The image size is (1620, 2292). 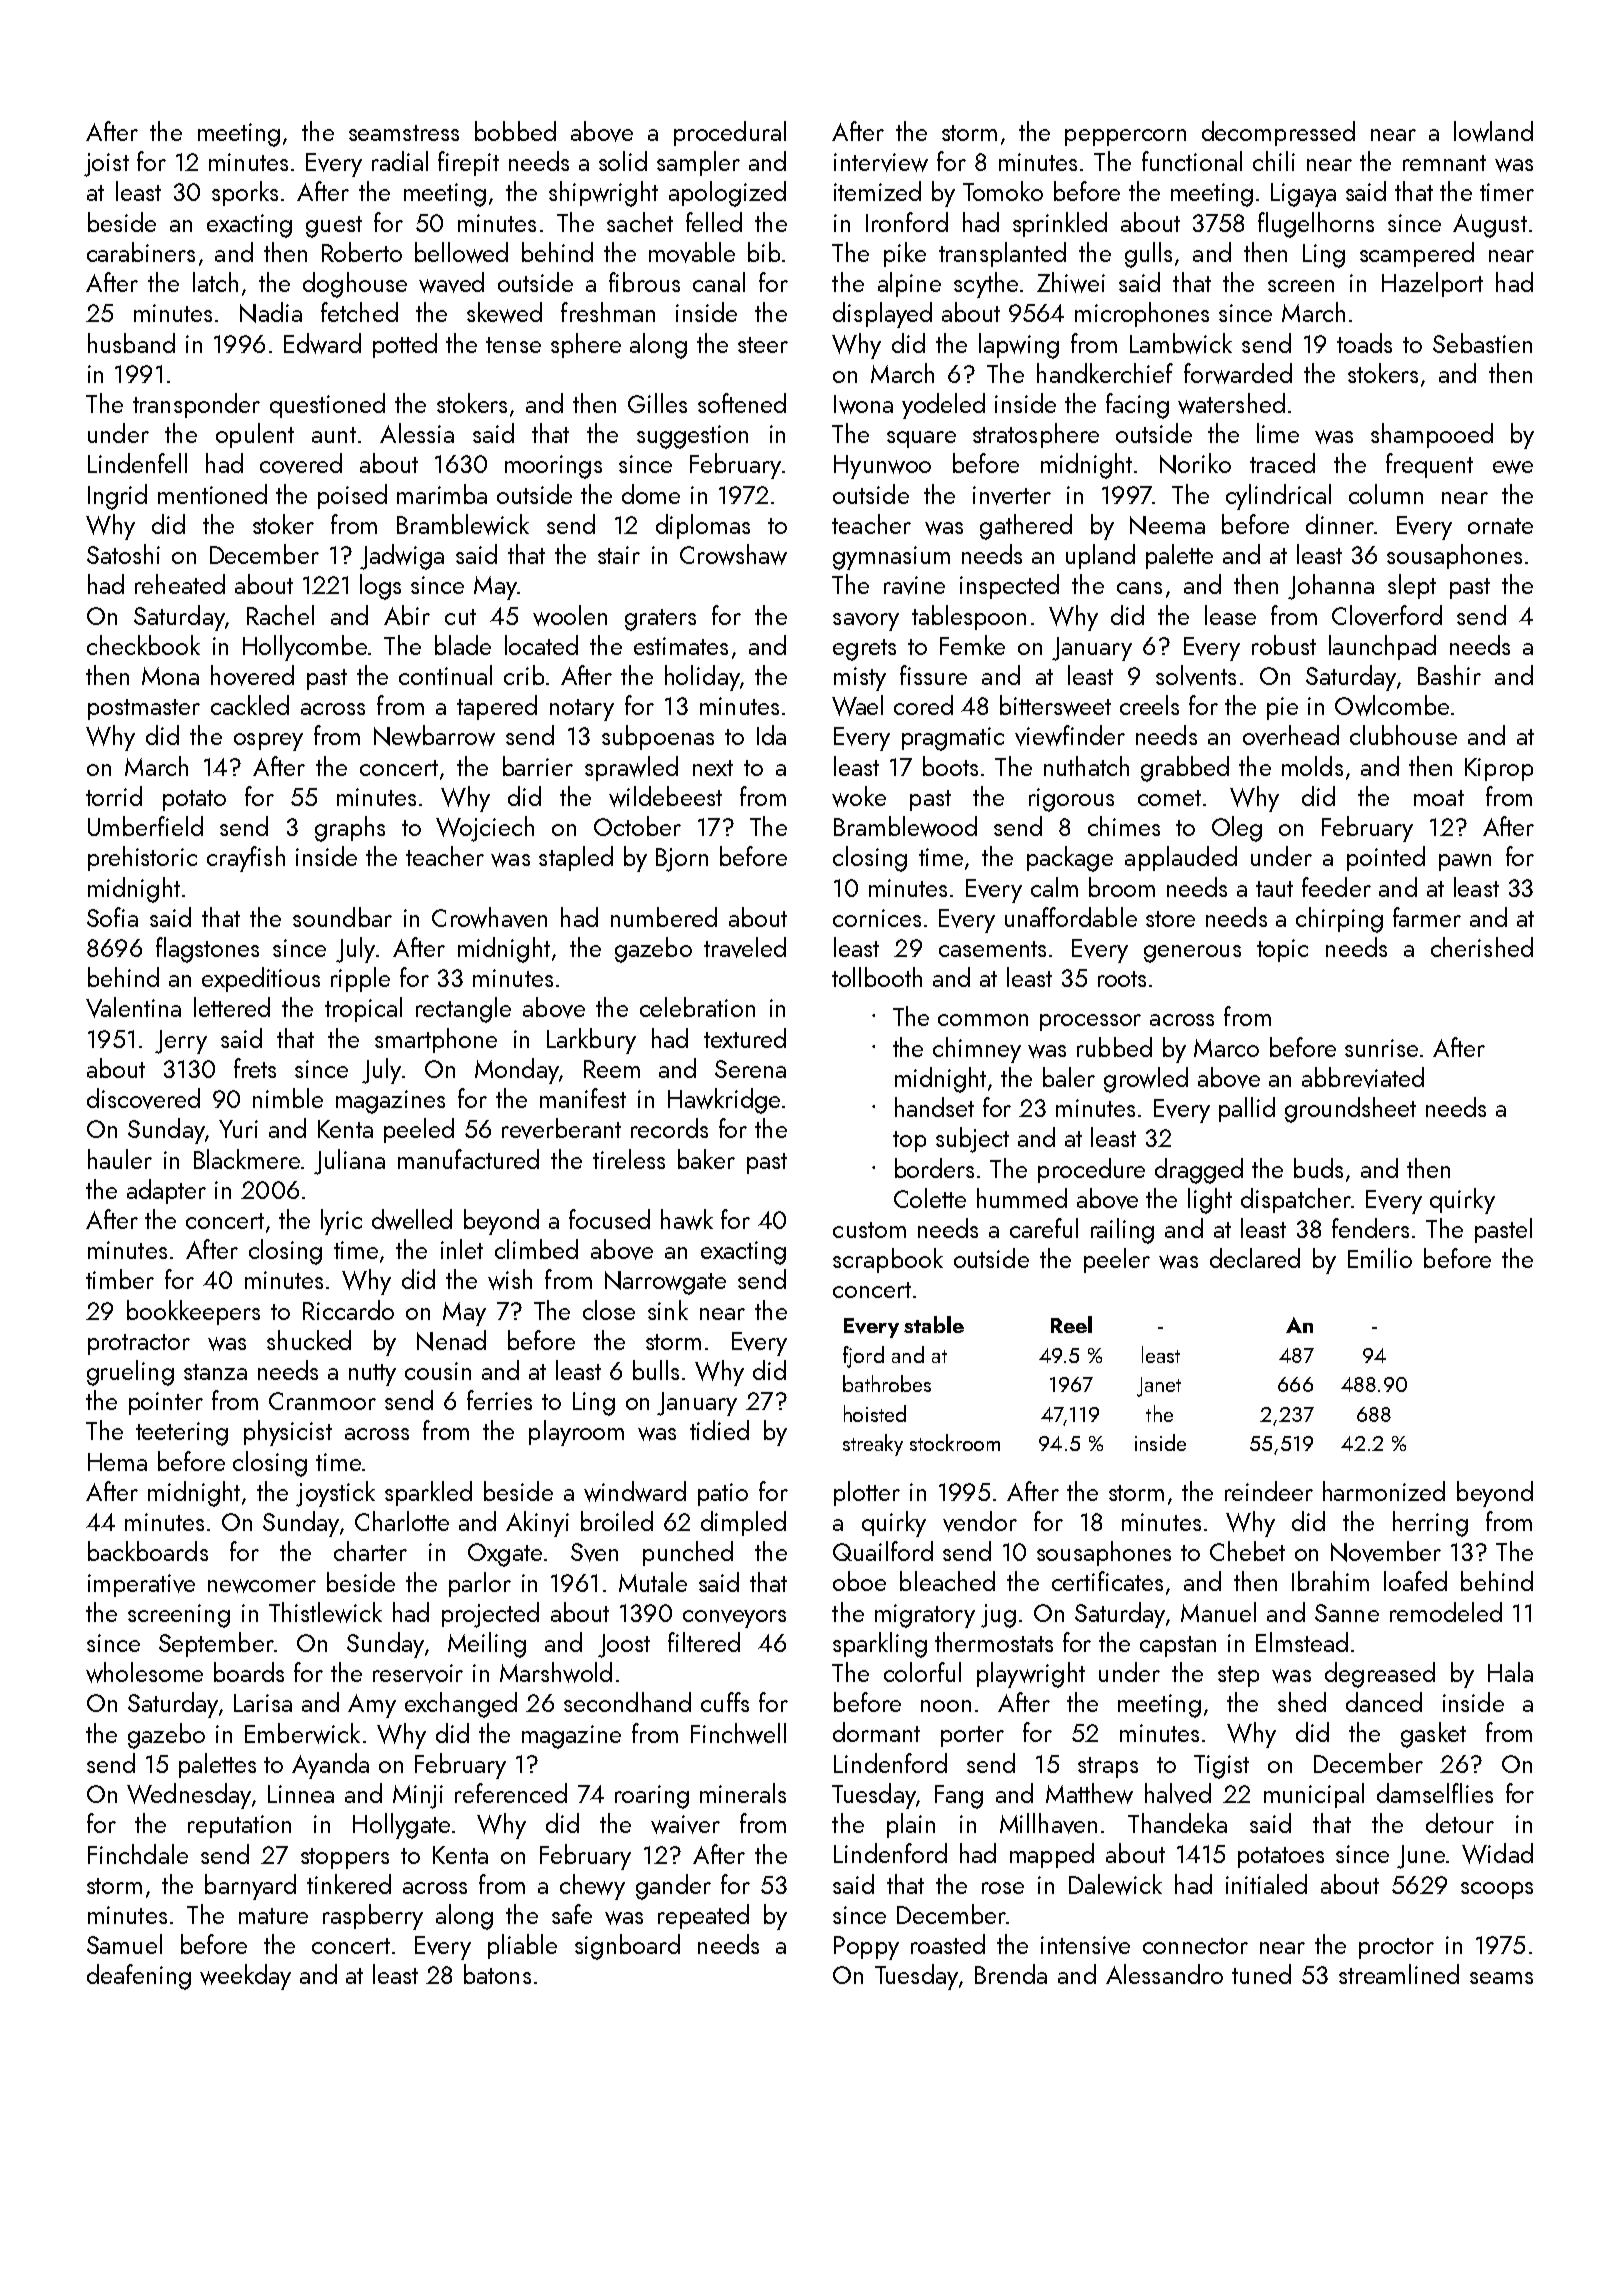 I want to click on pliable, so click(x=522, y=1946).
